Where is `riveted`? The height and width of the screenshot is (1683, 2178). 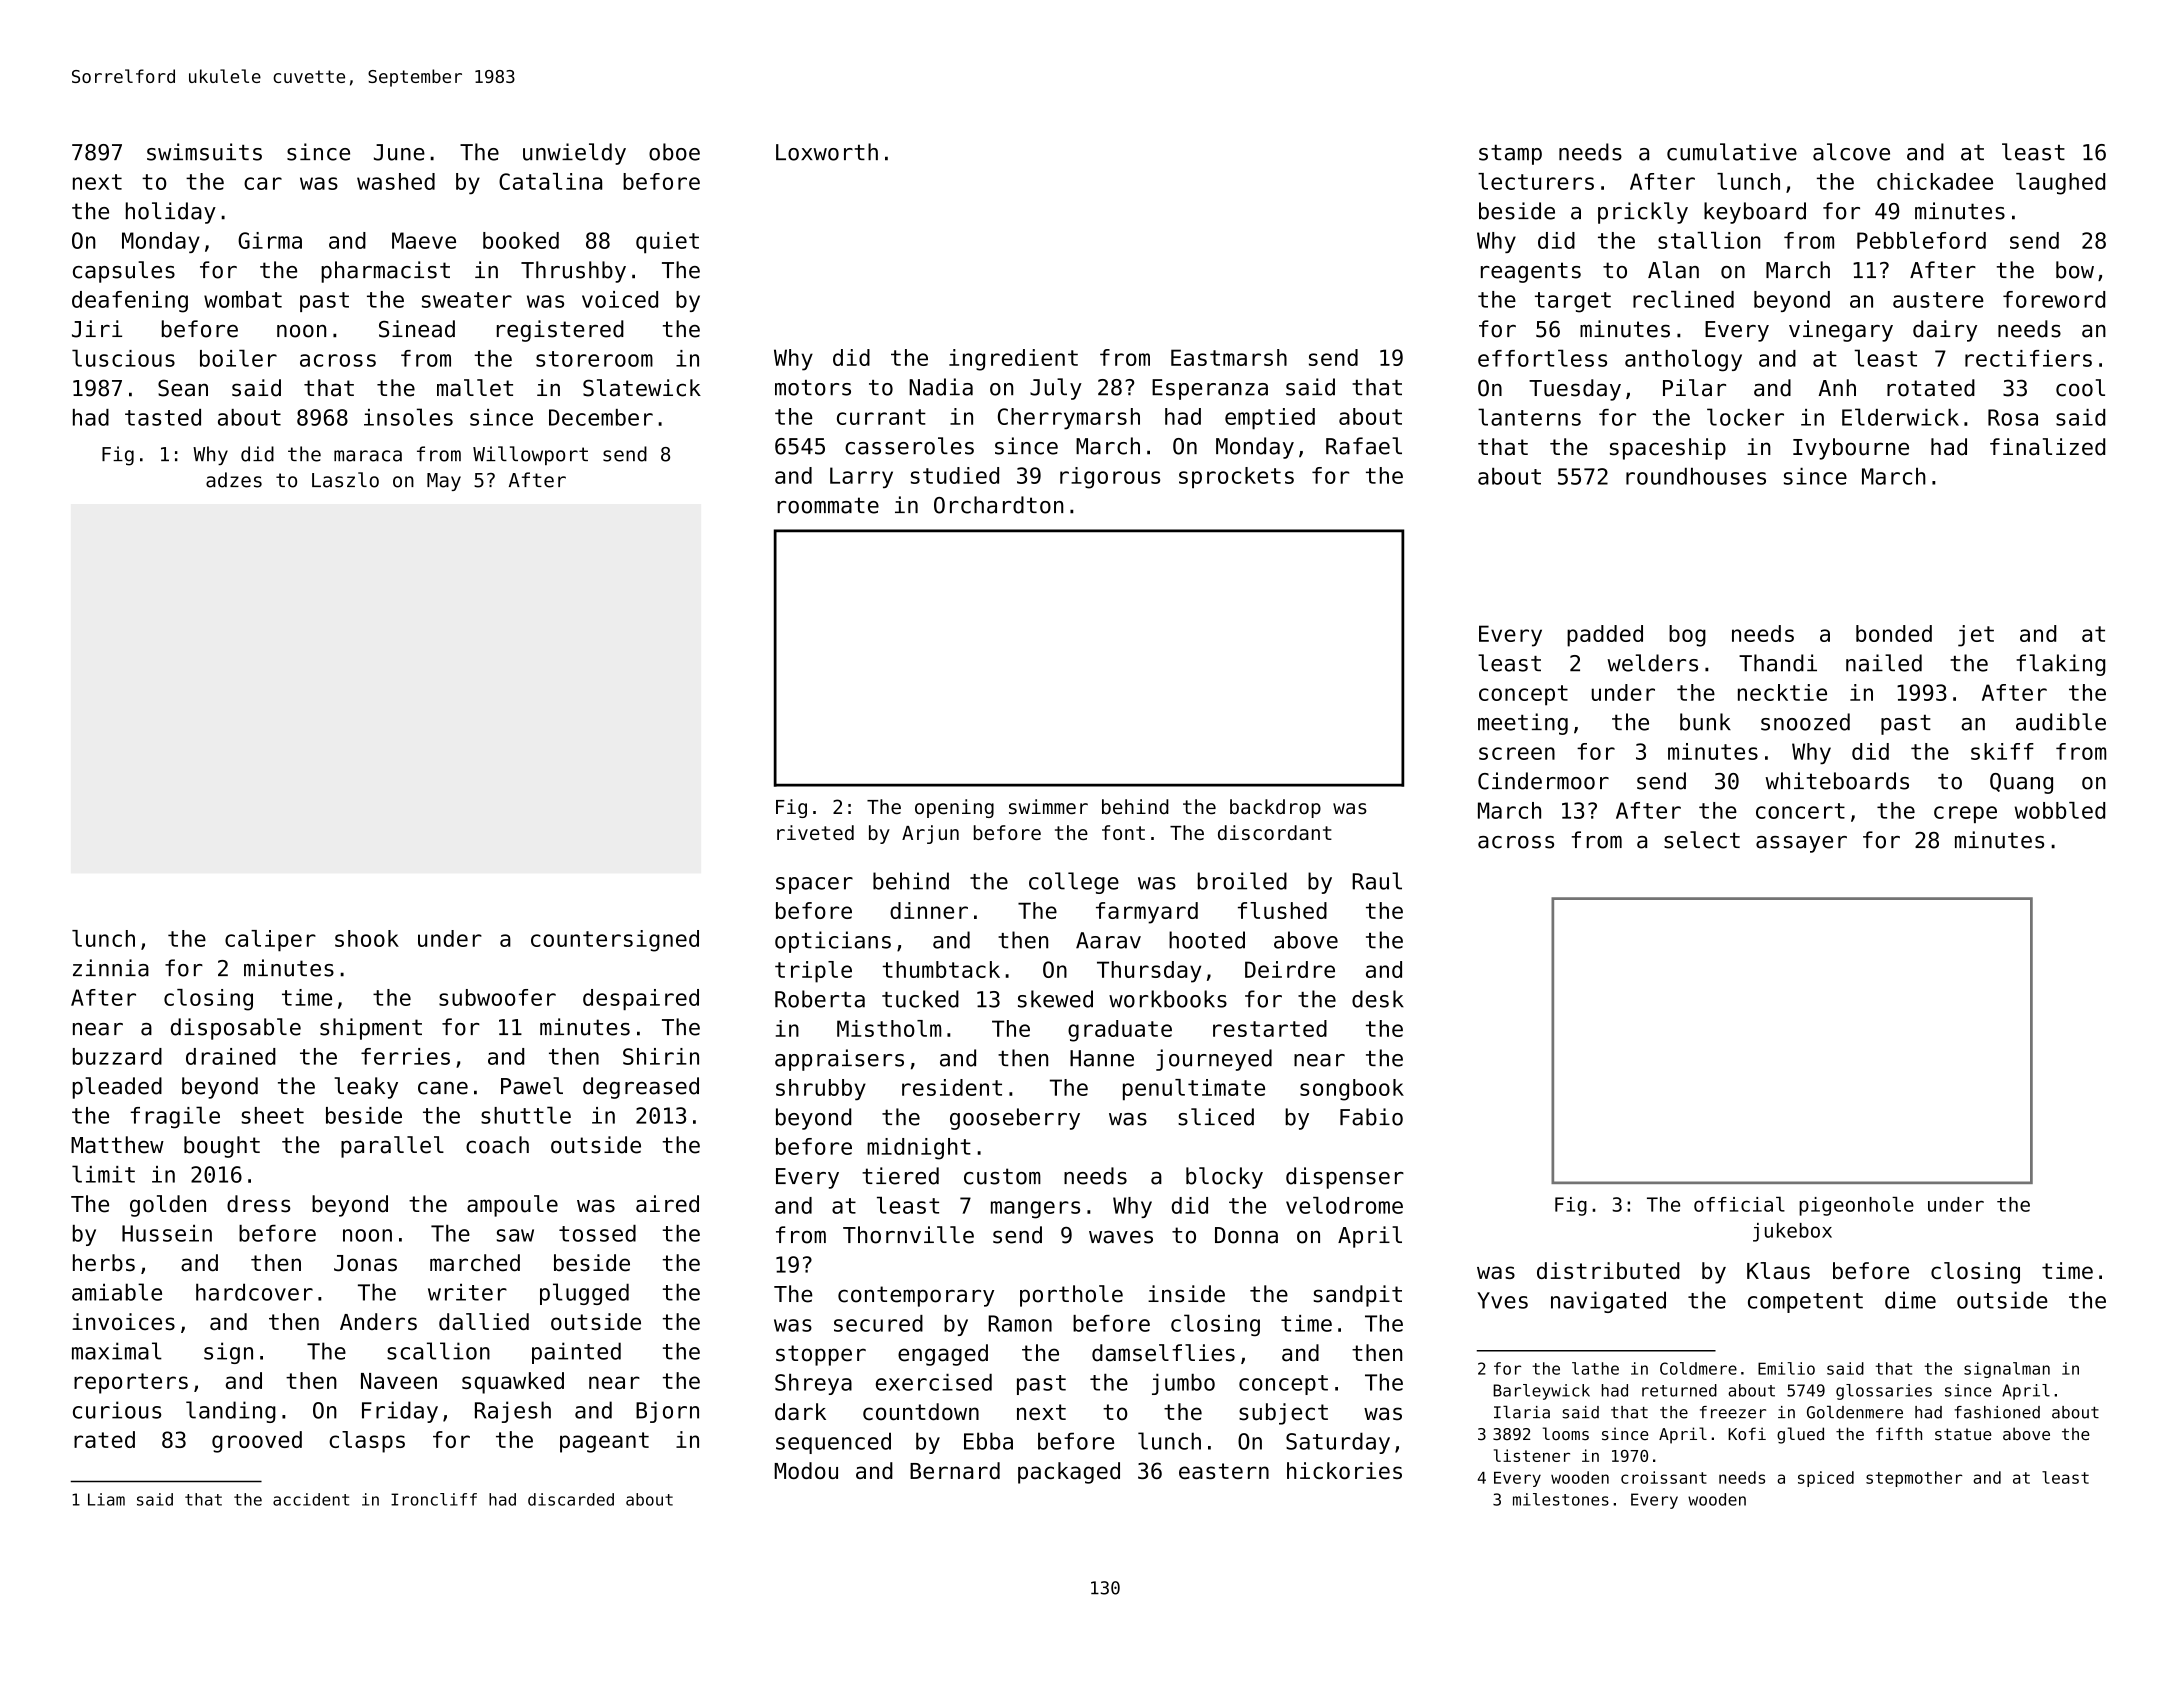
riveted is located at coordinates (815, 832).
